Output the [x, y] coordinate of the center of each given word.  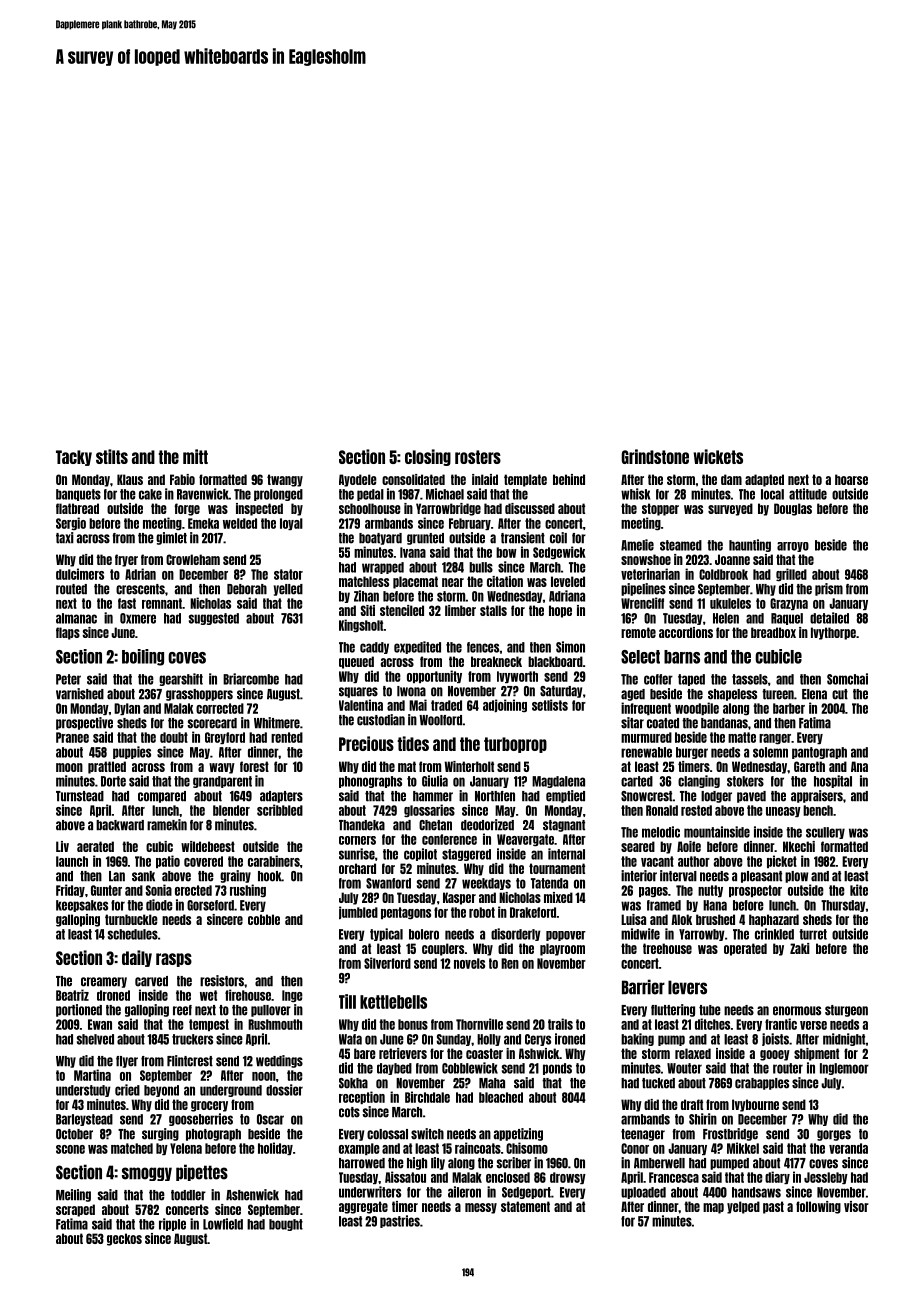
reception [362, 1097]
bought [286, 1225]
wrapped [383, 568]
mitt [195, 456]
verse [813, 1025]
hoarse [851, 479]
